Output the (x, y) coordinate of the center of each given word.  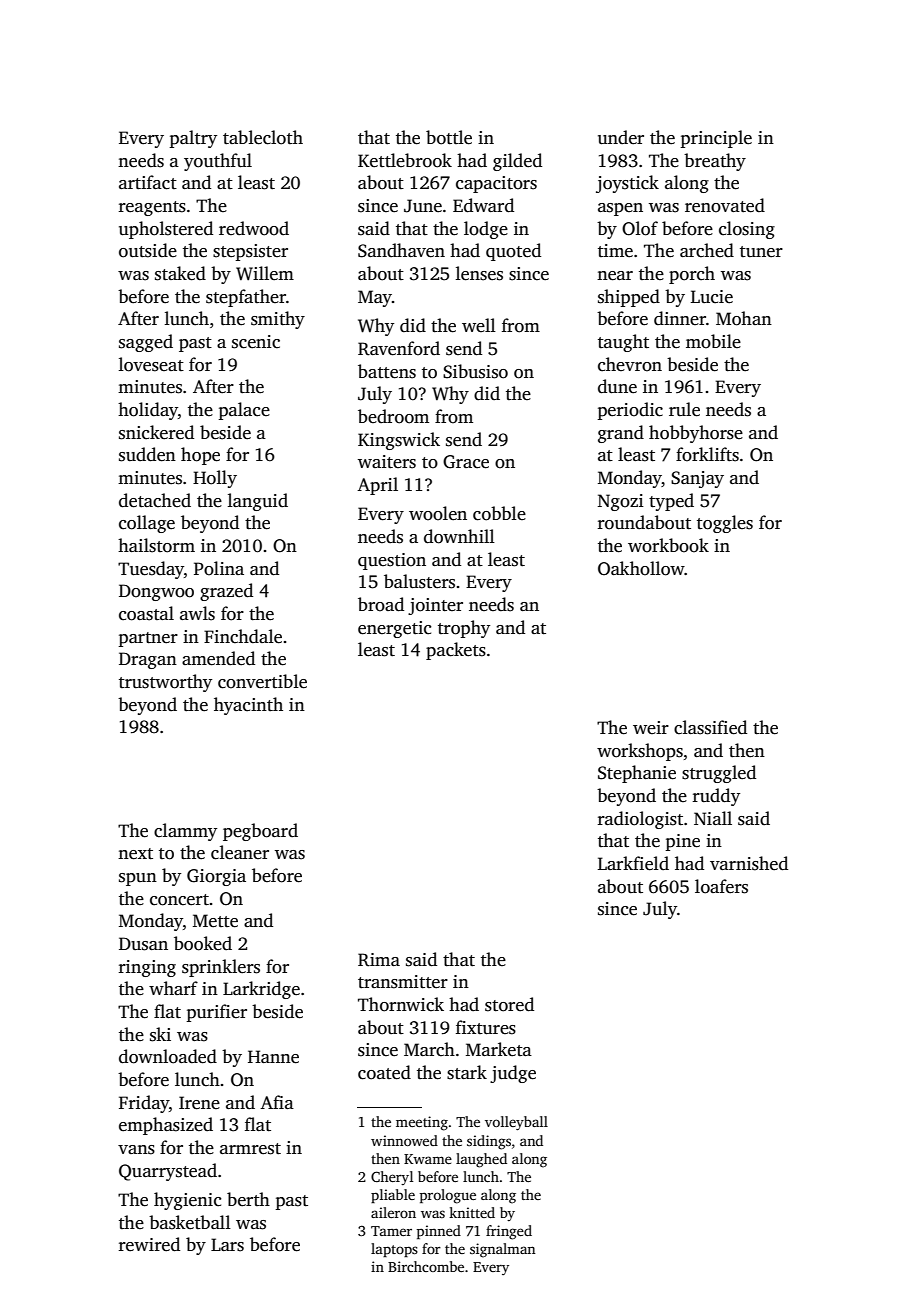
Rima (379, 960)
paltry (193, 139)
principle (716, 139)
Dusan (143, 944)
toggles (725, 524)
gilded (517, 162)
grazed (226, 592)
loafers (721, 886)
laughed (481, 1160)
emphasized (166, 1126)
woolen (438, 513)
